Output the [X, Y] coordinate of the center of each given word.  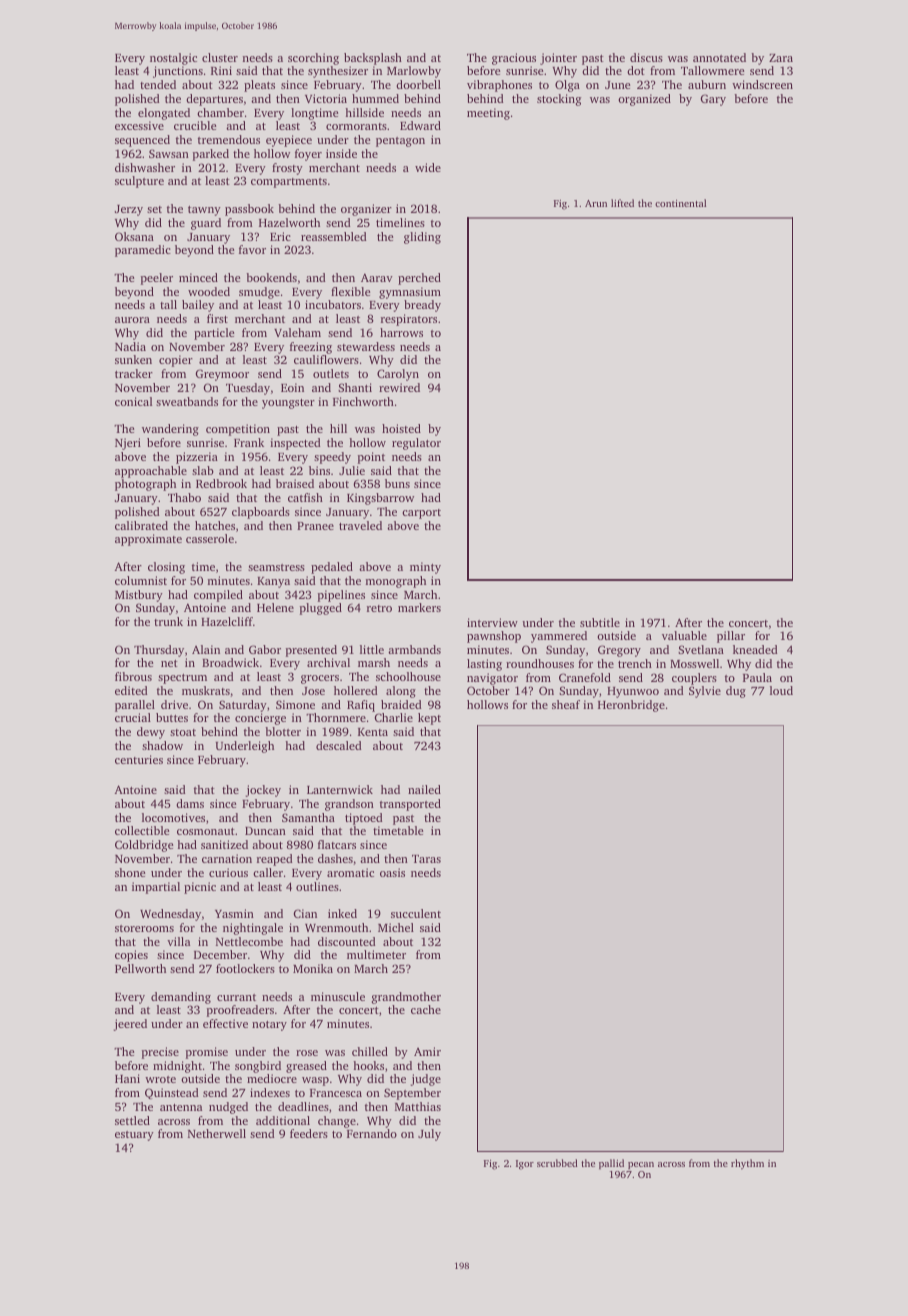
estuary [134, 1136]
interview [492, 622]
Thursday [159, 651]
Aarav [377, 277]
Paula [757, 677]
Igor [525, 1165]
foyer [308, 155]
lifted [622, 203]
